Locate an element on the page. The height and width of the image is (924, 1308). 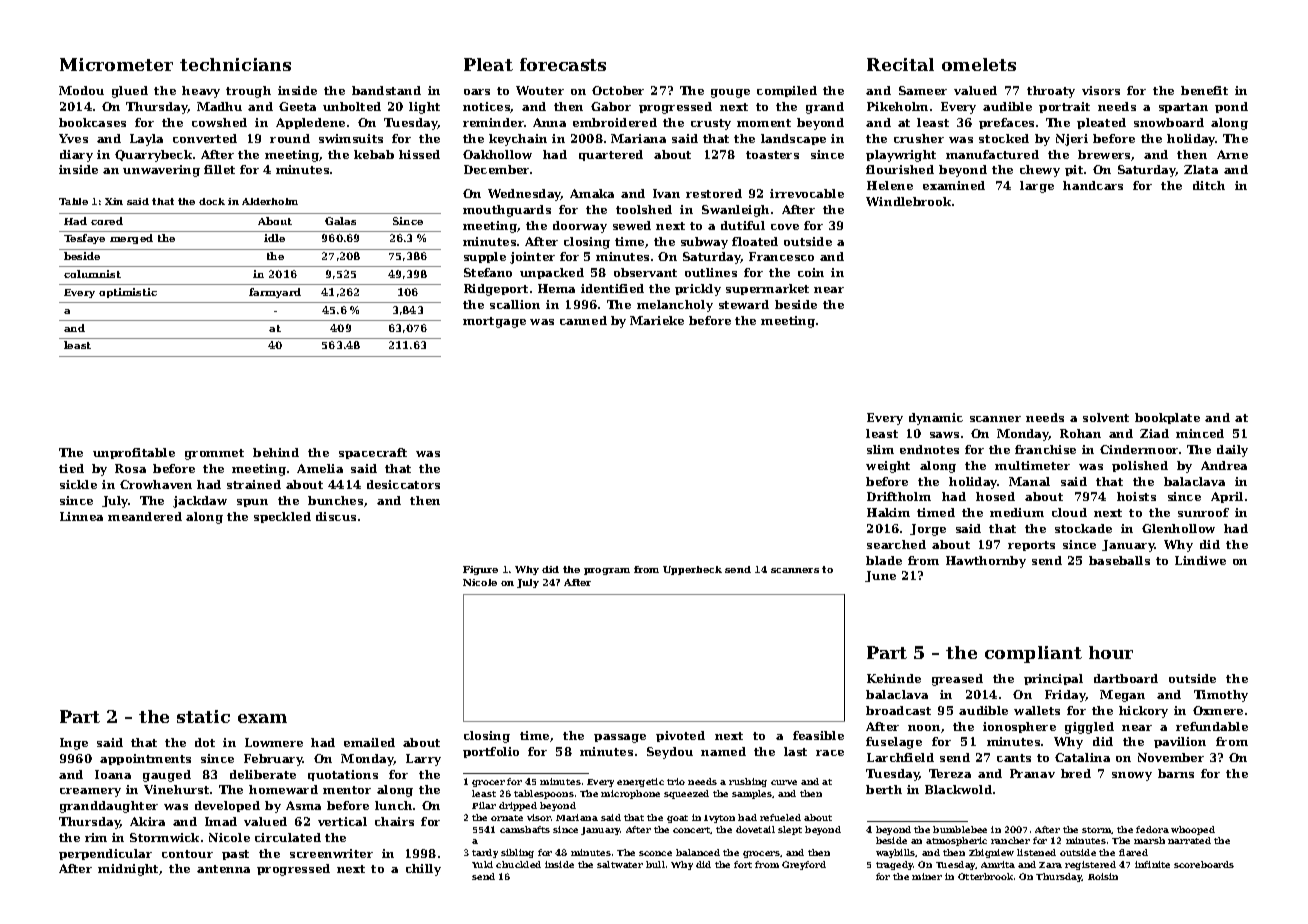
benefit is located at coordinates (1204, 90).
